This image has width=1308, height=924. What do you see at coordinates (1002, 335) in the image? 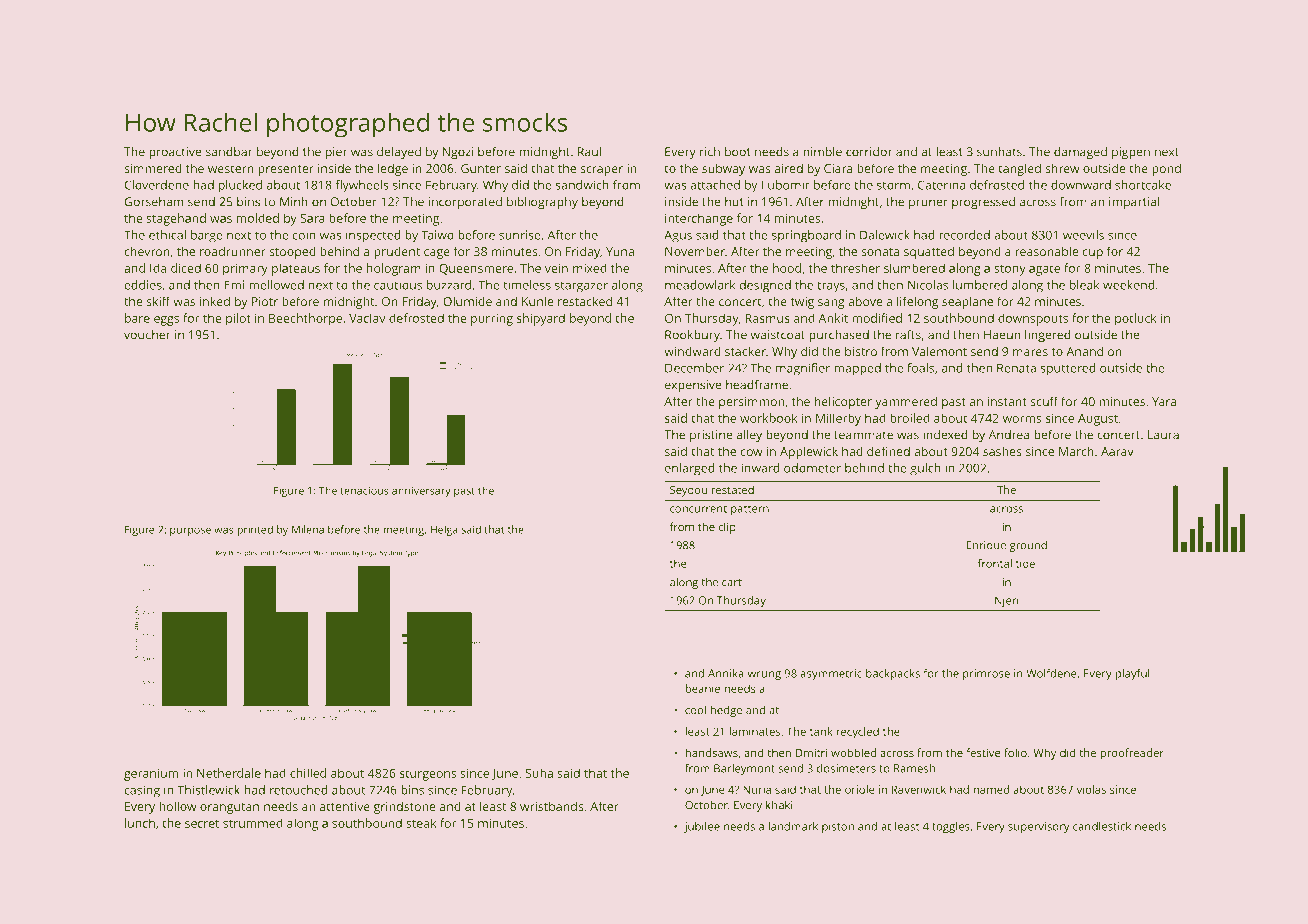
I see `Haeun` at bounding box center [1002, 335].
